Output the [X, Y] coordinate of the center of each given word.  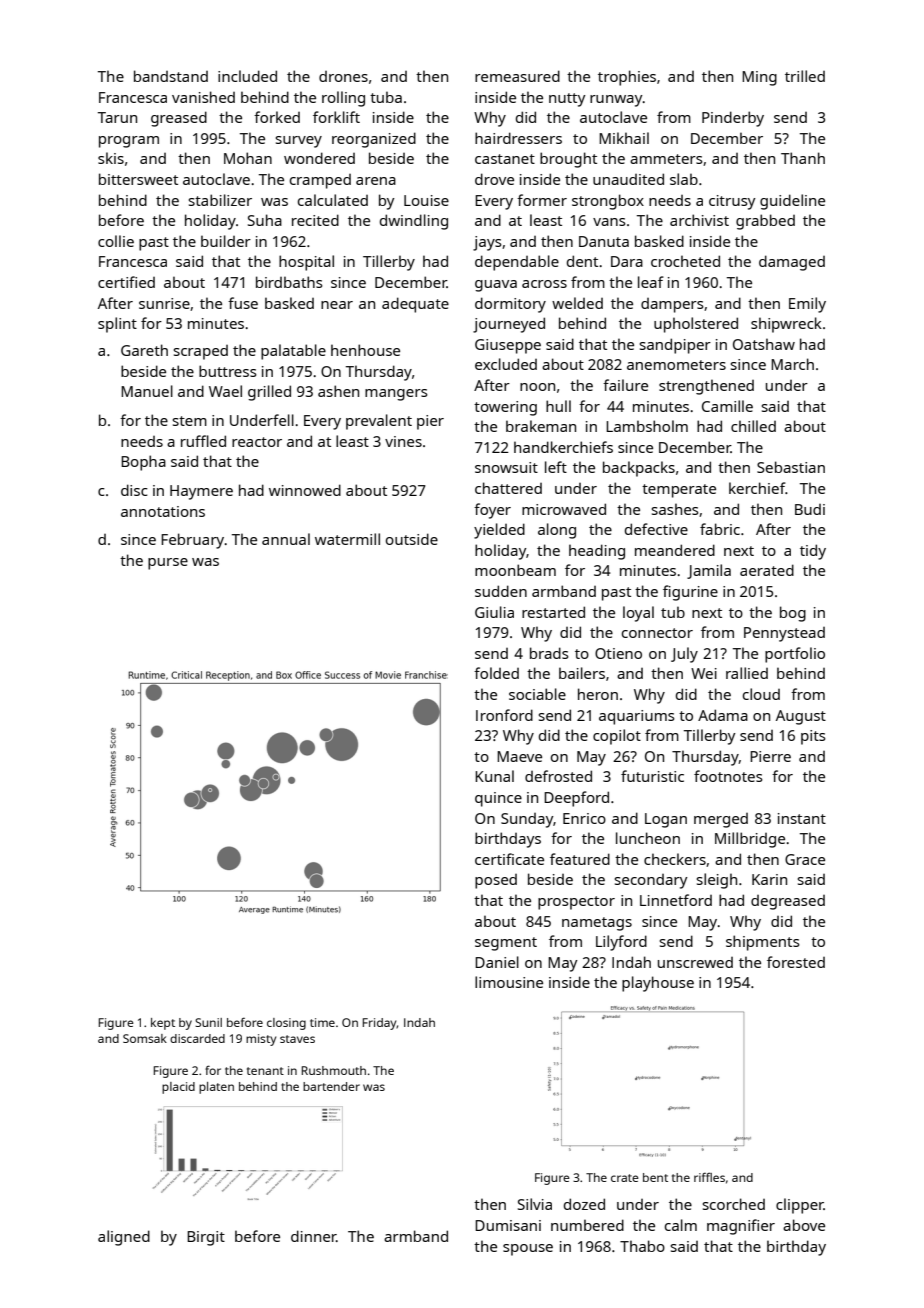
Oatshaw [764, 344]
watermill [347, 539]
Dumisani [508, 1225]
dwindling [414, 222]
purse [168, 564]
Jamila [709, 571]
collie [116, 241]
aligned [124, 1238]
